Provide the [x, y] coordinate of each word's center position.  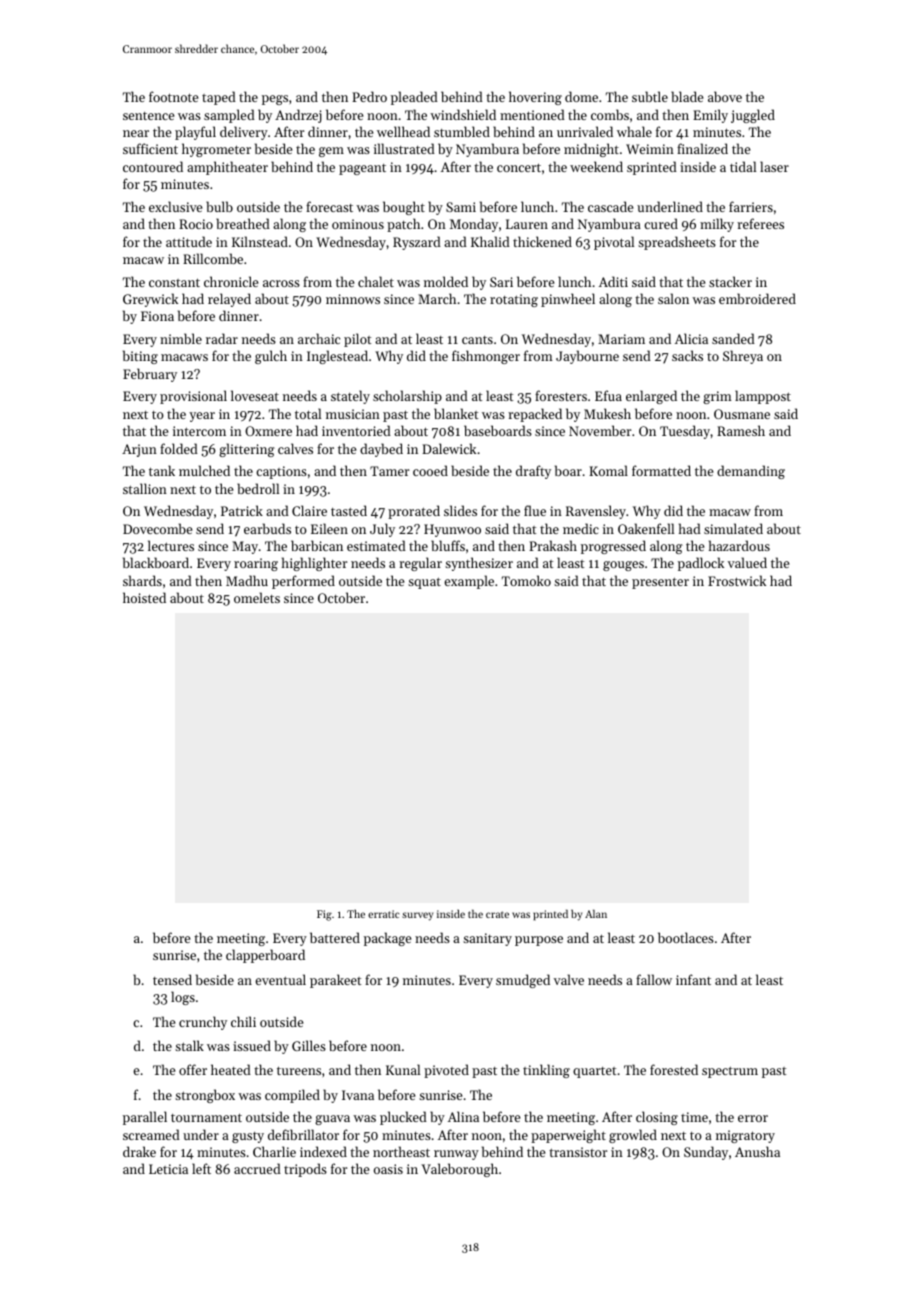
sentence [148, 116]
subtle [650, 96]
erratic [383, 914]
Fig [324, 915]
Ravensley [596, 512]
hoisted [144, 597]
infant [693, 979]
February [150, 375]
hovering [535, 98]
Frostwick [737, 580]
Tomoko [526, 580]
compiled [292, 1096]
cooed [430, 470]
